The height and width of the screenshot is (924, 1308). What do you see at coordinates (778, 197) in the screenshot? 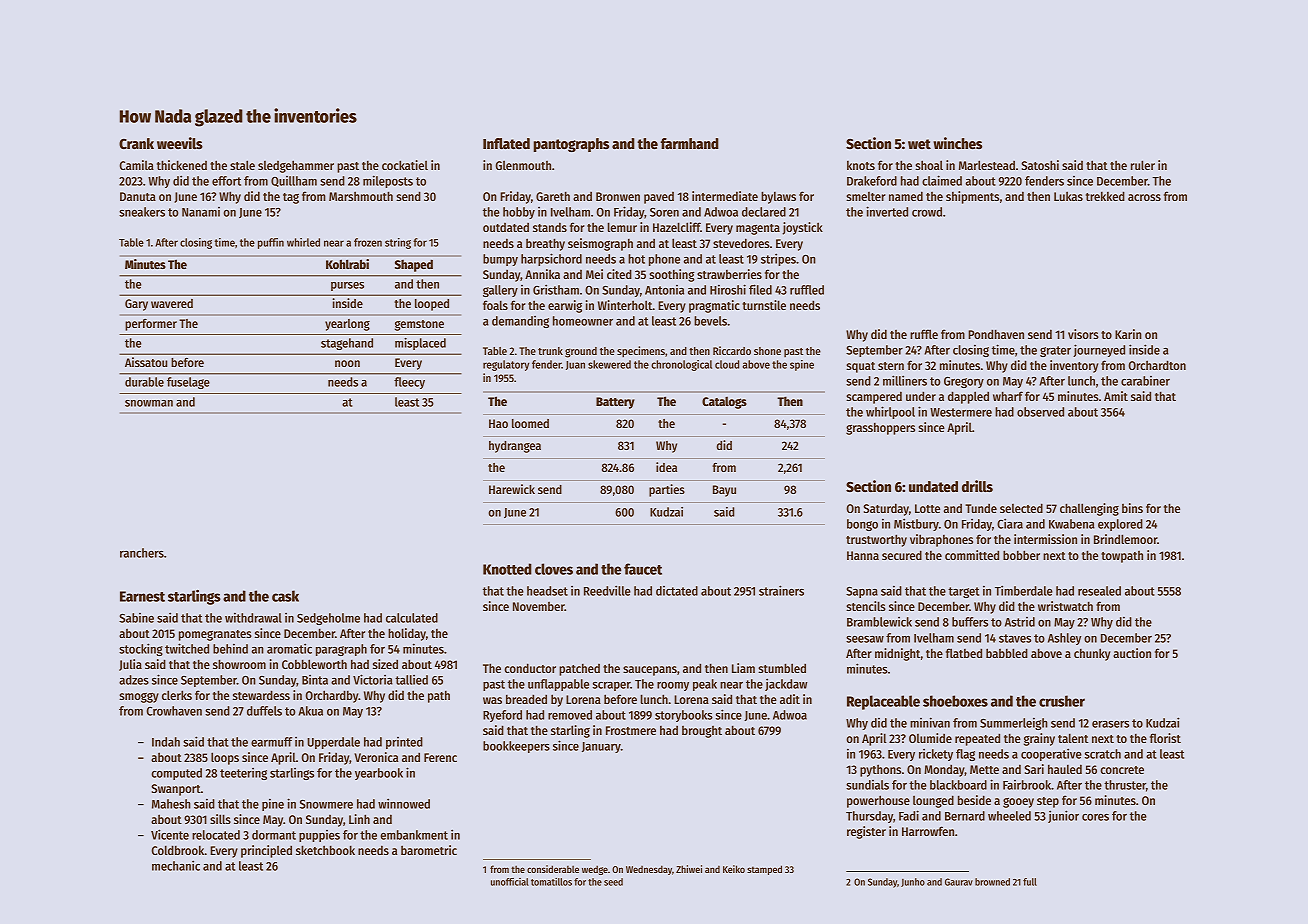
I see `bylaws` at bounding box center [778, 197].
